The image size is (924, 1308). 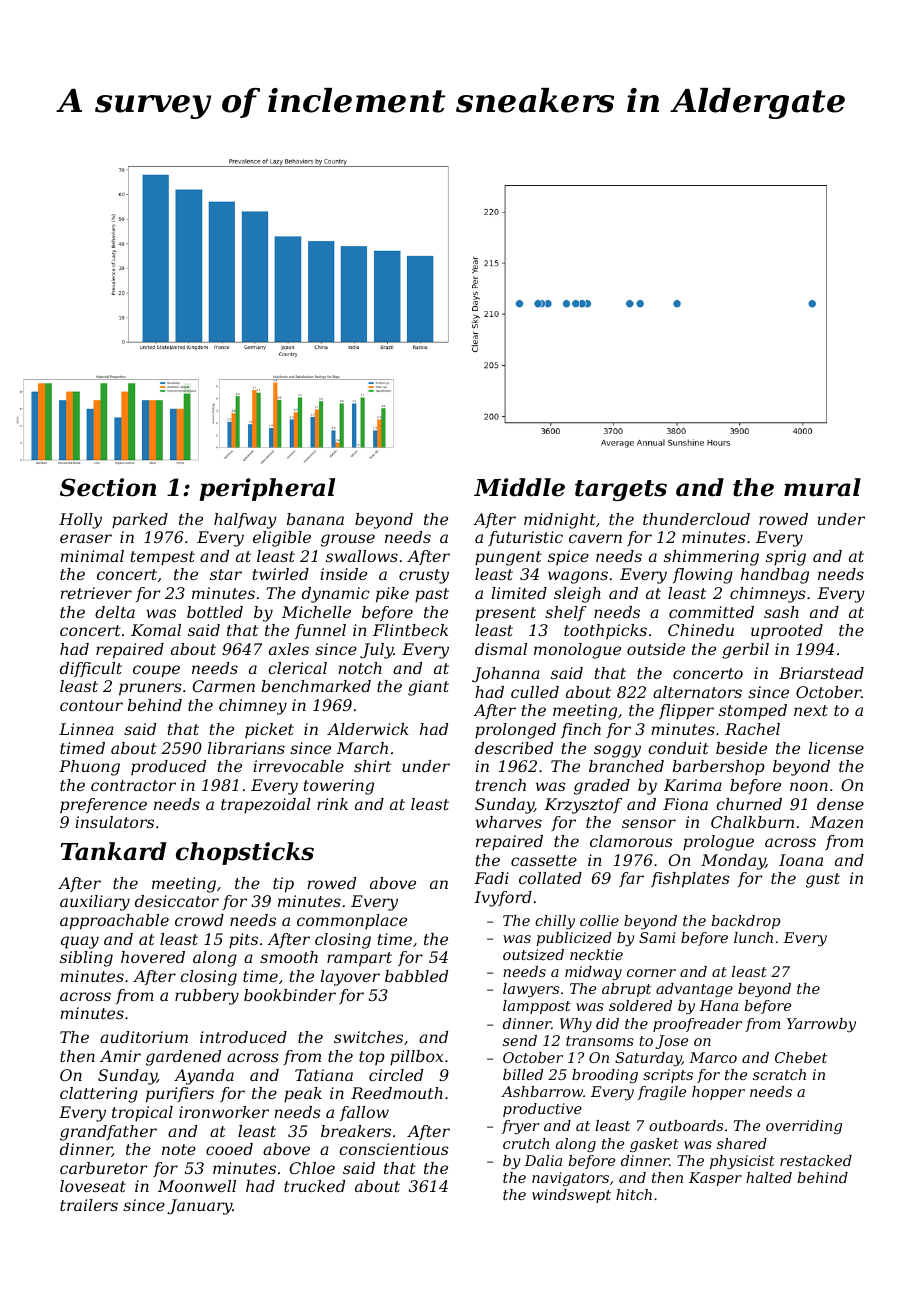 What do you see at coordinates (394, 1149) in the screenshot?
I see `conscientious` at bounding box center [394, 1149].
